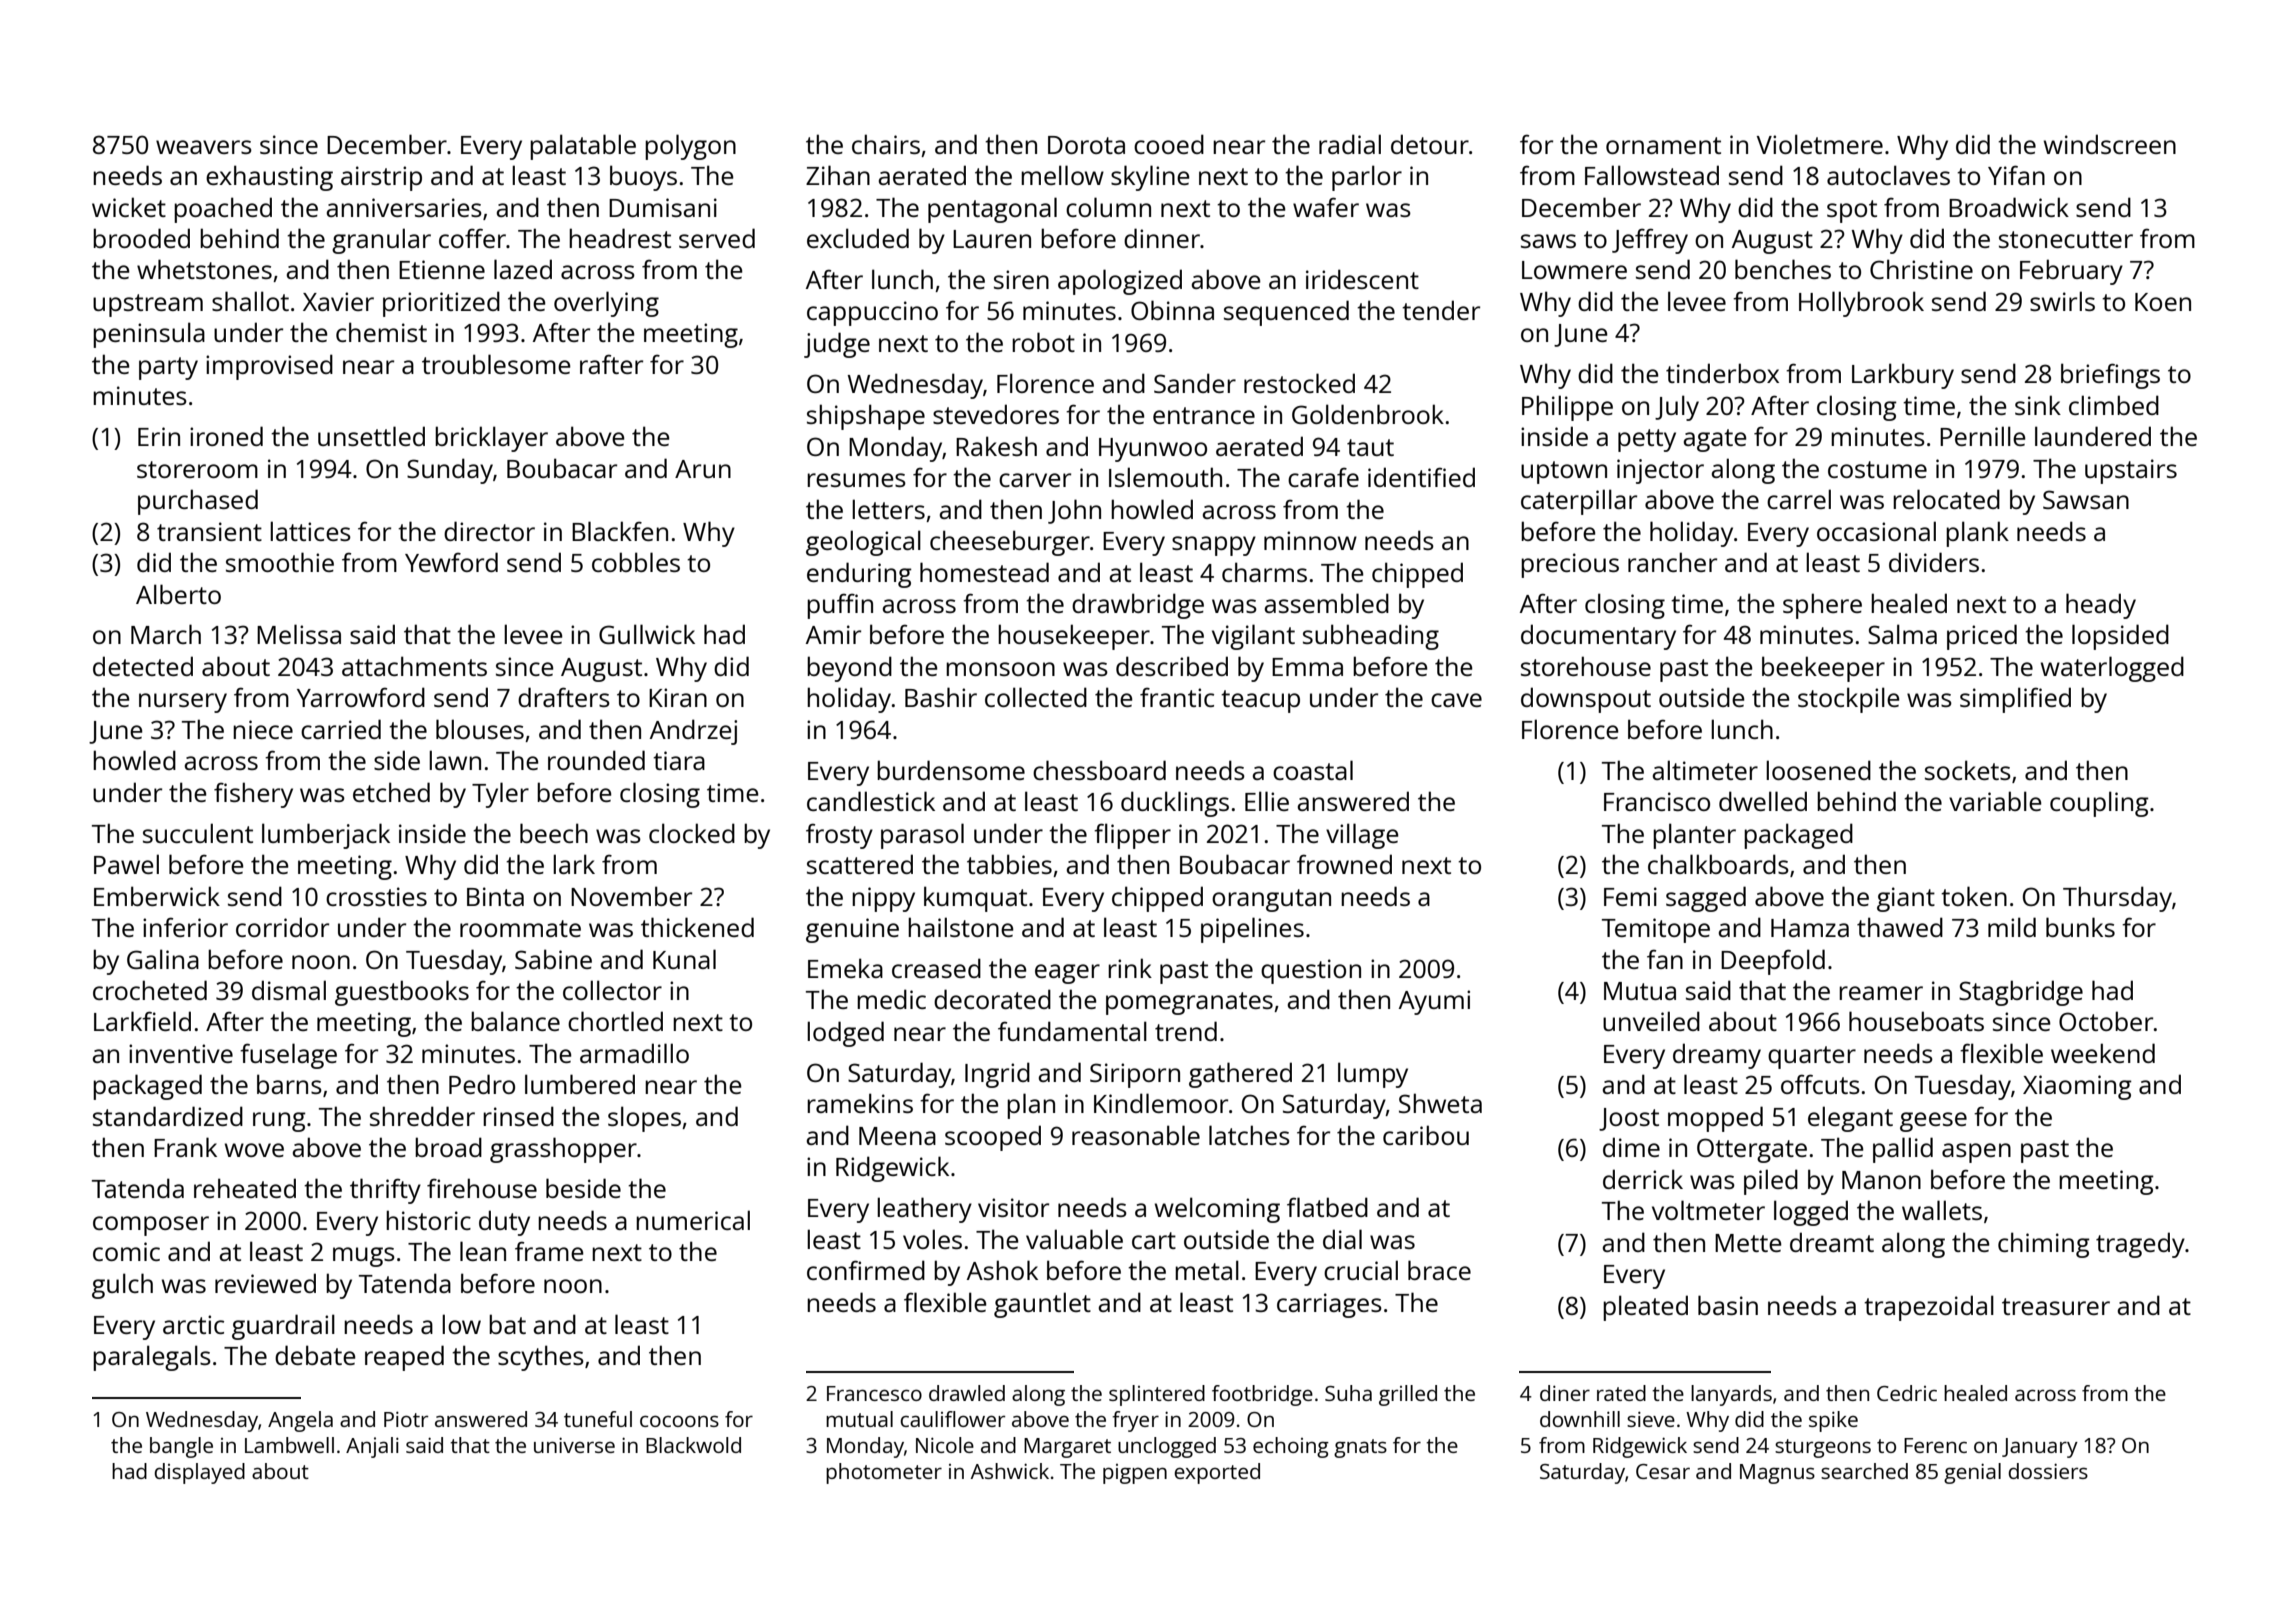  I want to click on Etienne, so click(442, 269).
